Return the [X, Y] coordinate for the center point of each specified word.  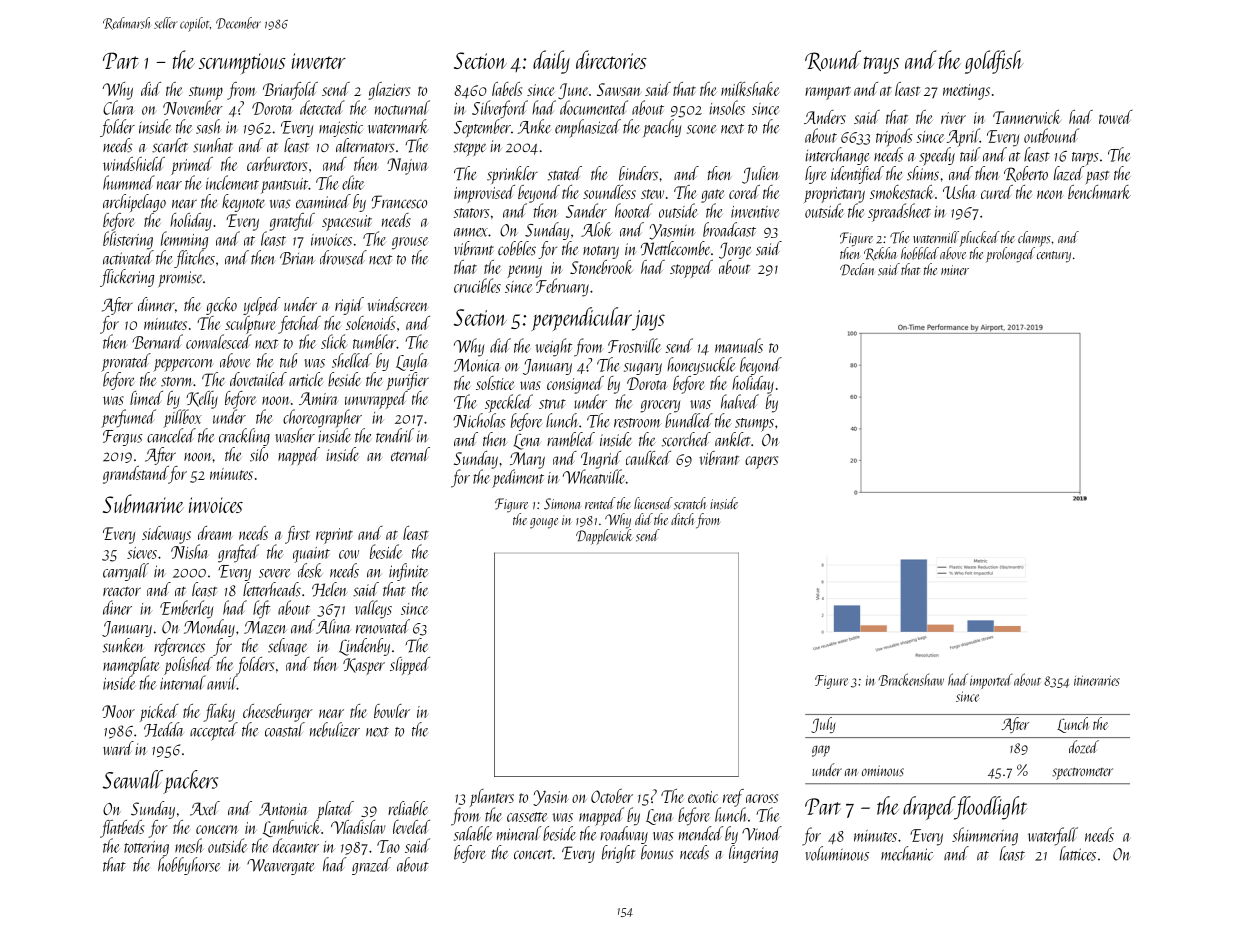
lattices [1078, 853]
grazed [371, 866]
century [1054, 257]
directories [611, 59]
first [297, 535]
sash [209, 126]
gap [821, 751]
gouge [544, 523]
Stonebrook [601, 267]
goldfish [994, 62]
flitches [194, 259]
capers [761, 462]
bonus [657, 852]
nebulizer [335, 729]
